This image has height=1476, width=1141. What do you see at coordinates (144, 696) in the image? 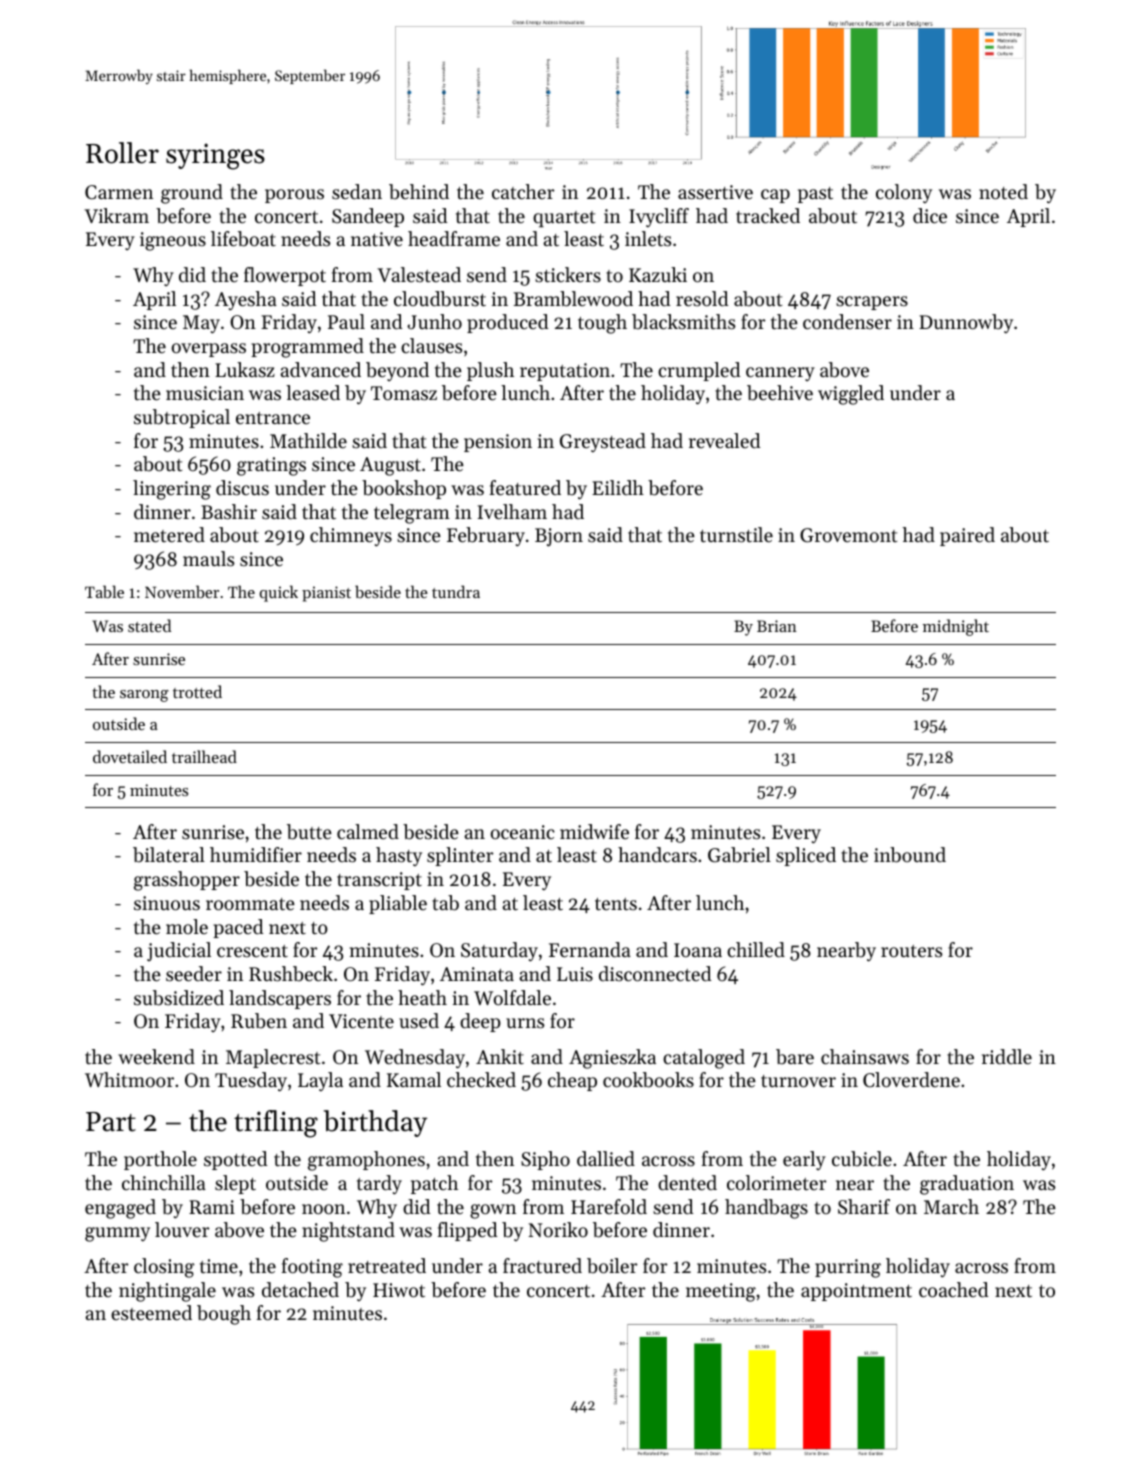
I see `sarong` at bounding box center [144, 696].
